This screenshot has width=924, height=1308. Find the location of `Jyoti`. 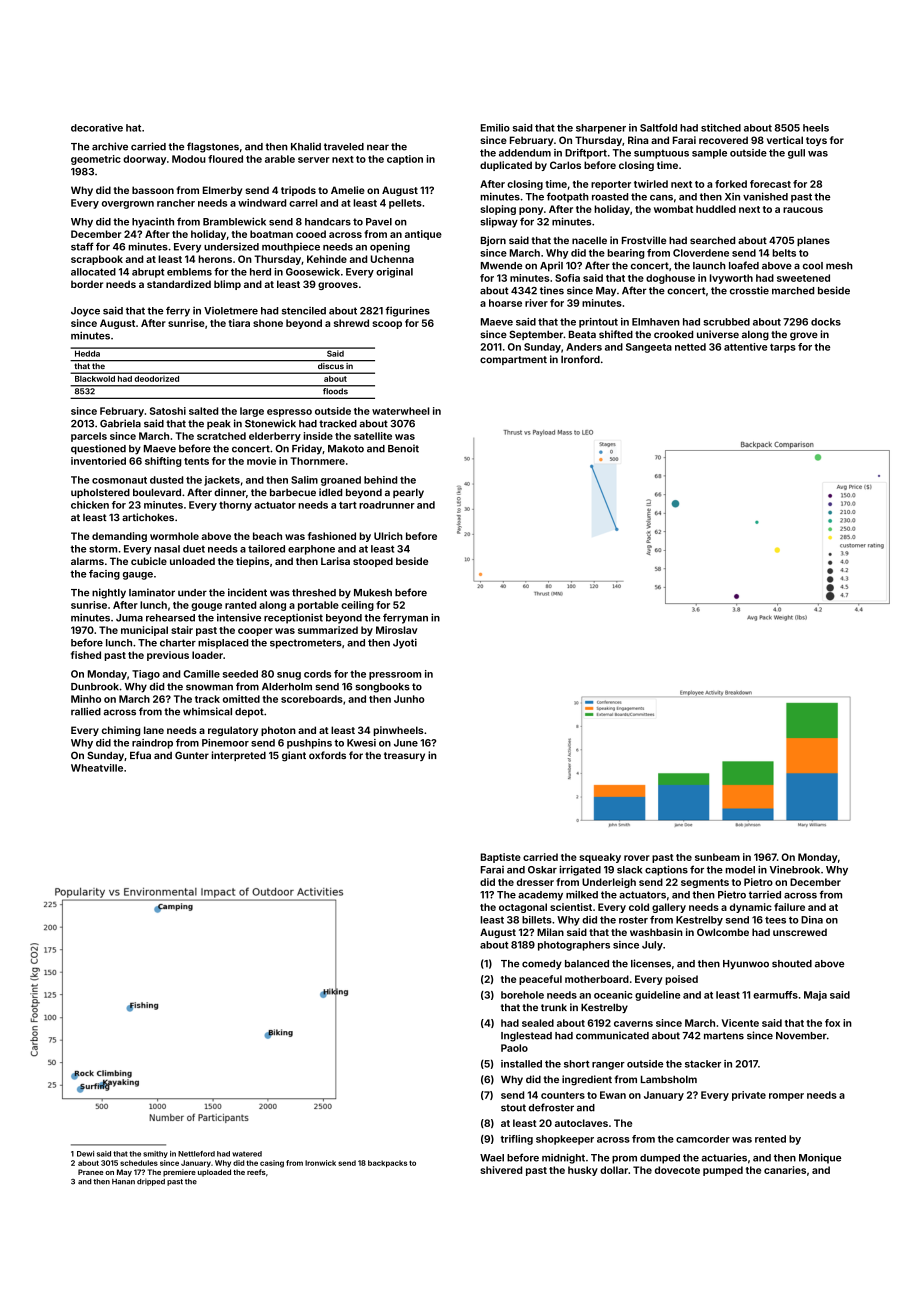

Jyoti is located at coordinates (405, 643).
